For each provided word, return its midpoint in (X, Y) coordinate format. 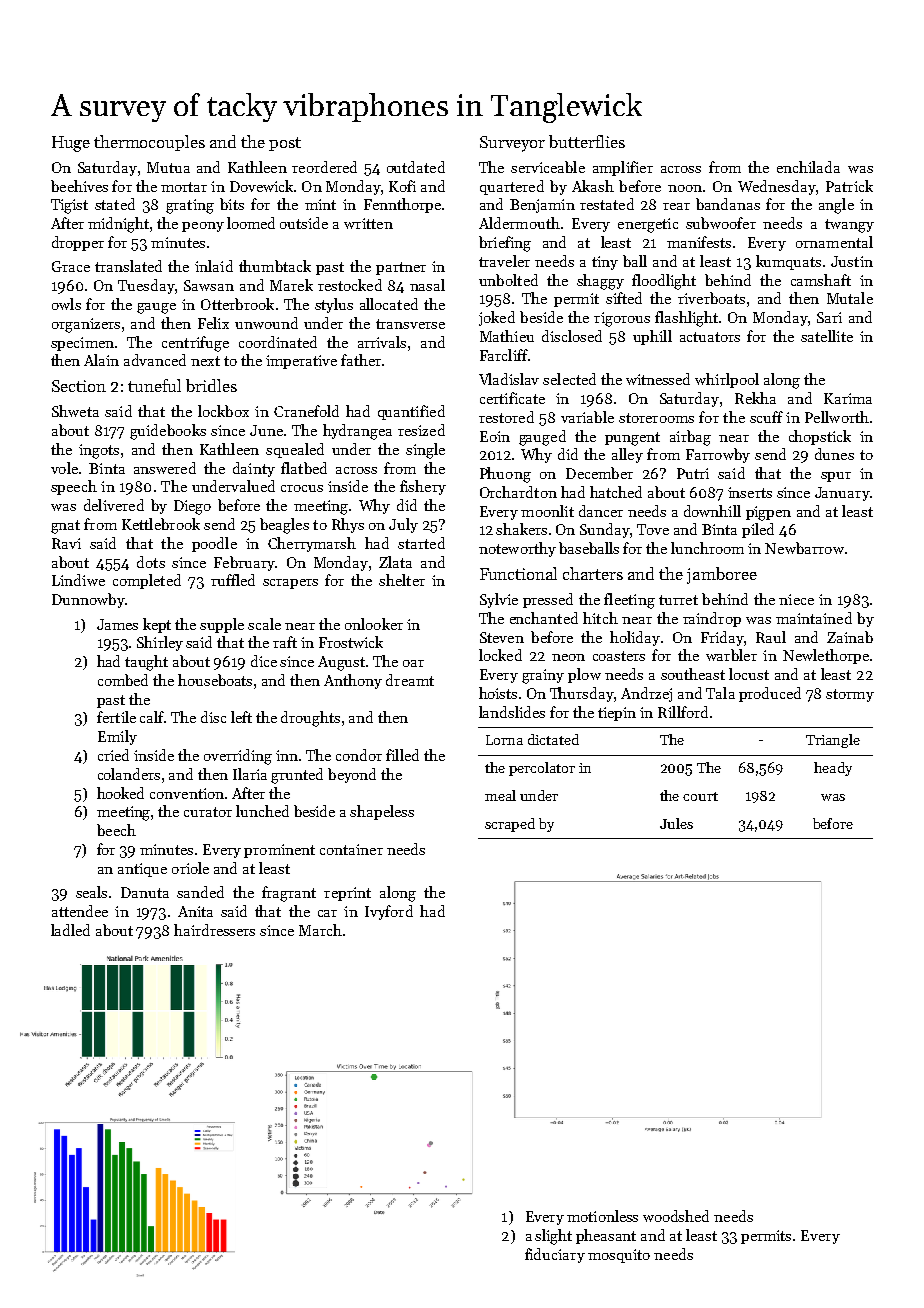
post (285, 144)
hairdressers (214, 930)
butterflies (587, 141)
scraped (510, 825)
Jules (676, 823)
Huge (71, 144)
